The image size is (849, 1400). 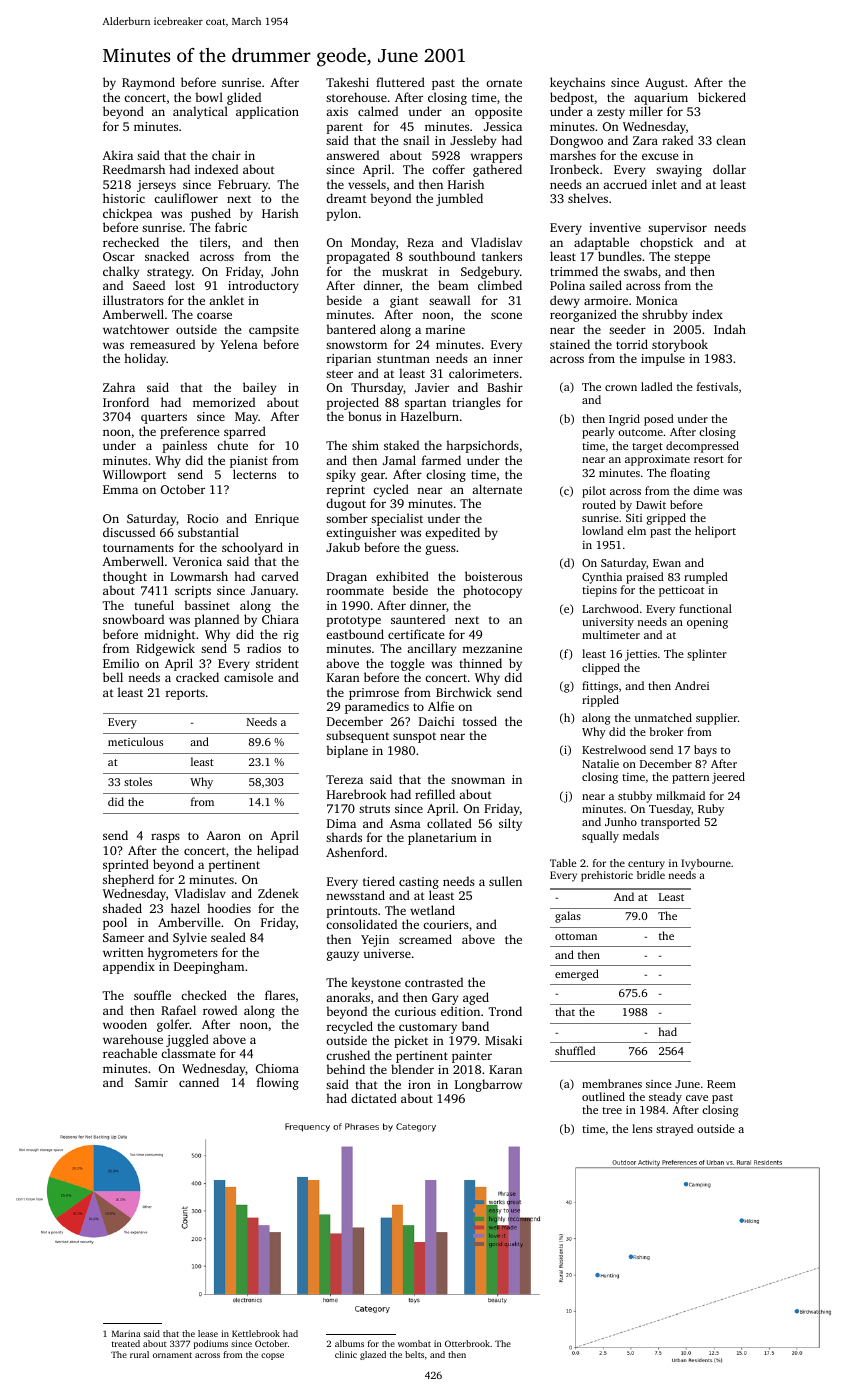 What do you see at coordinates (706, 490) in the image?
I see `dime` at bounding box center [706, 490].
